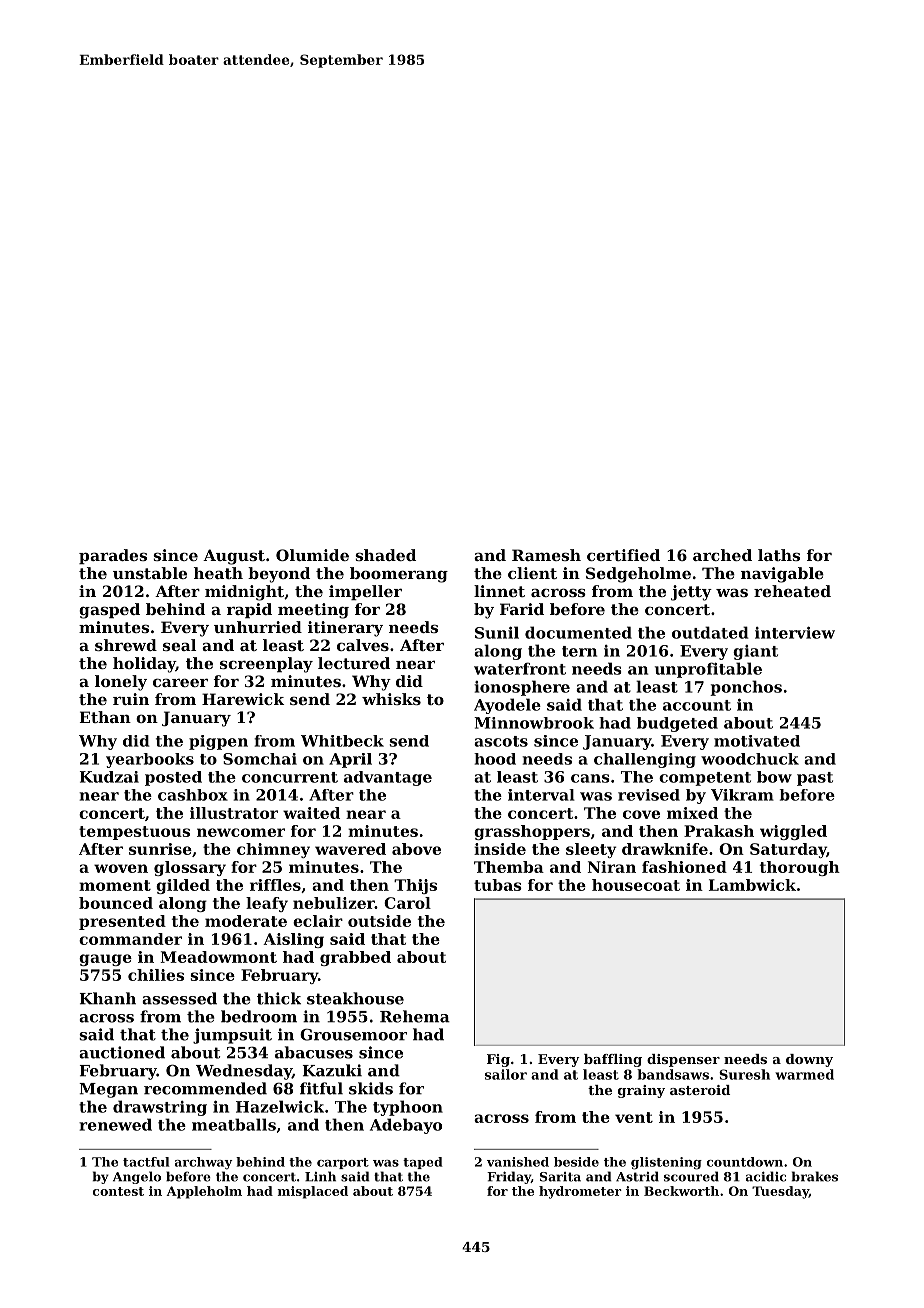 The width and height of the screenshot is (924, 1308). What do you see at coordinates (320, 1176) in the screenshot?
I see `Linh` at bounding box center [320, 1176].
